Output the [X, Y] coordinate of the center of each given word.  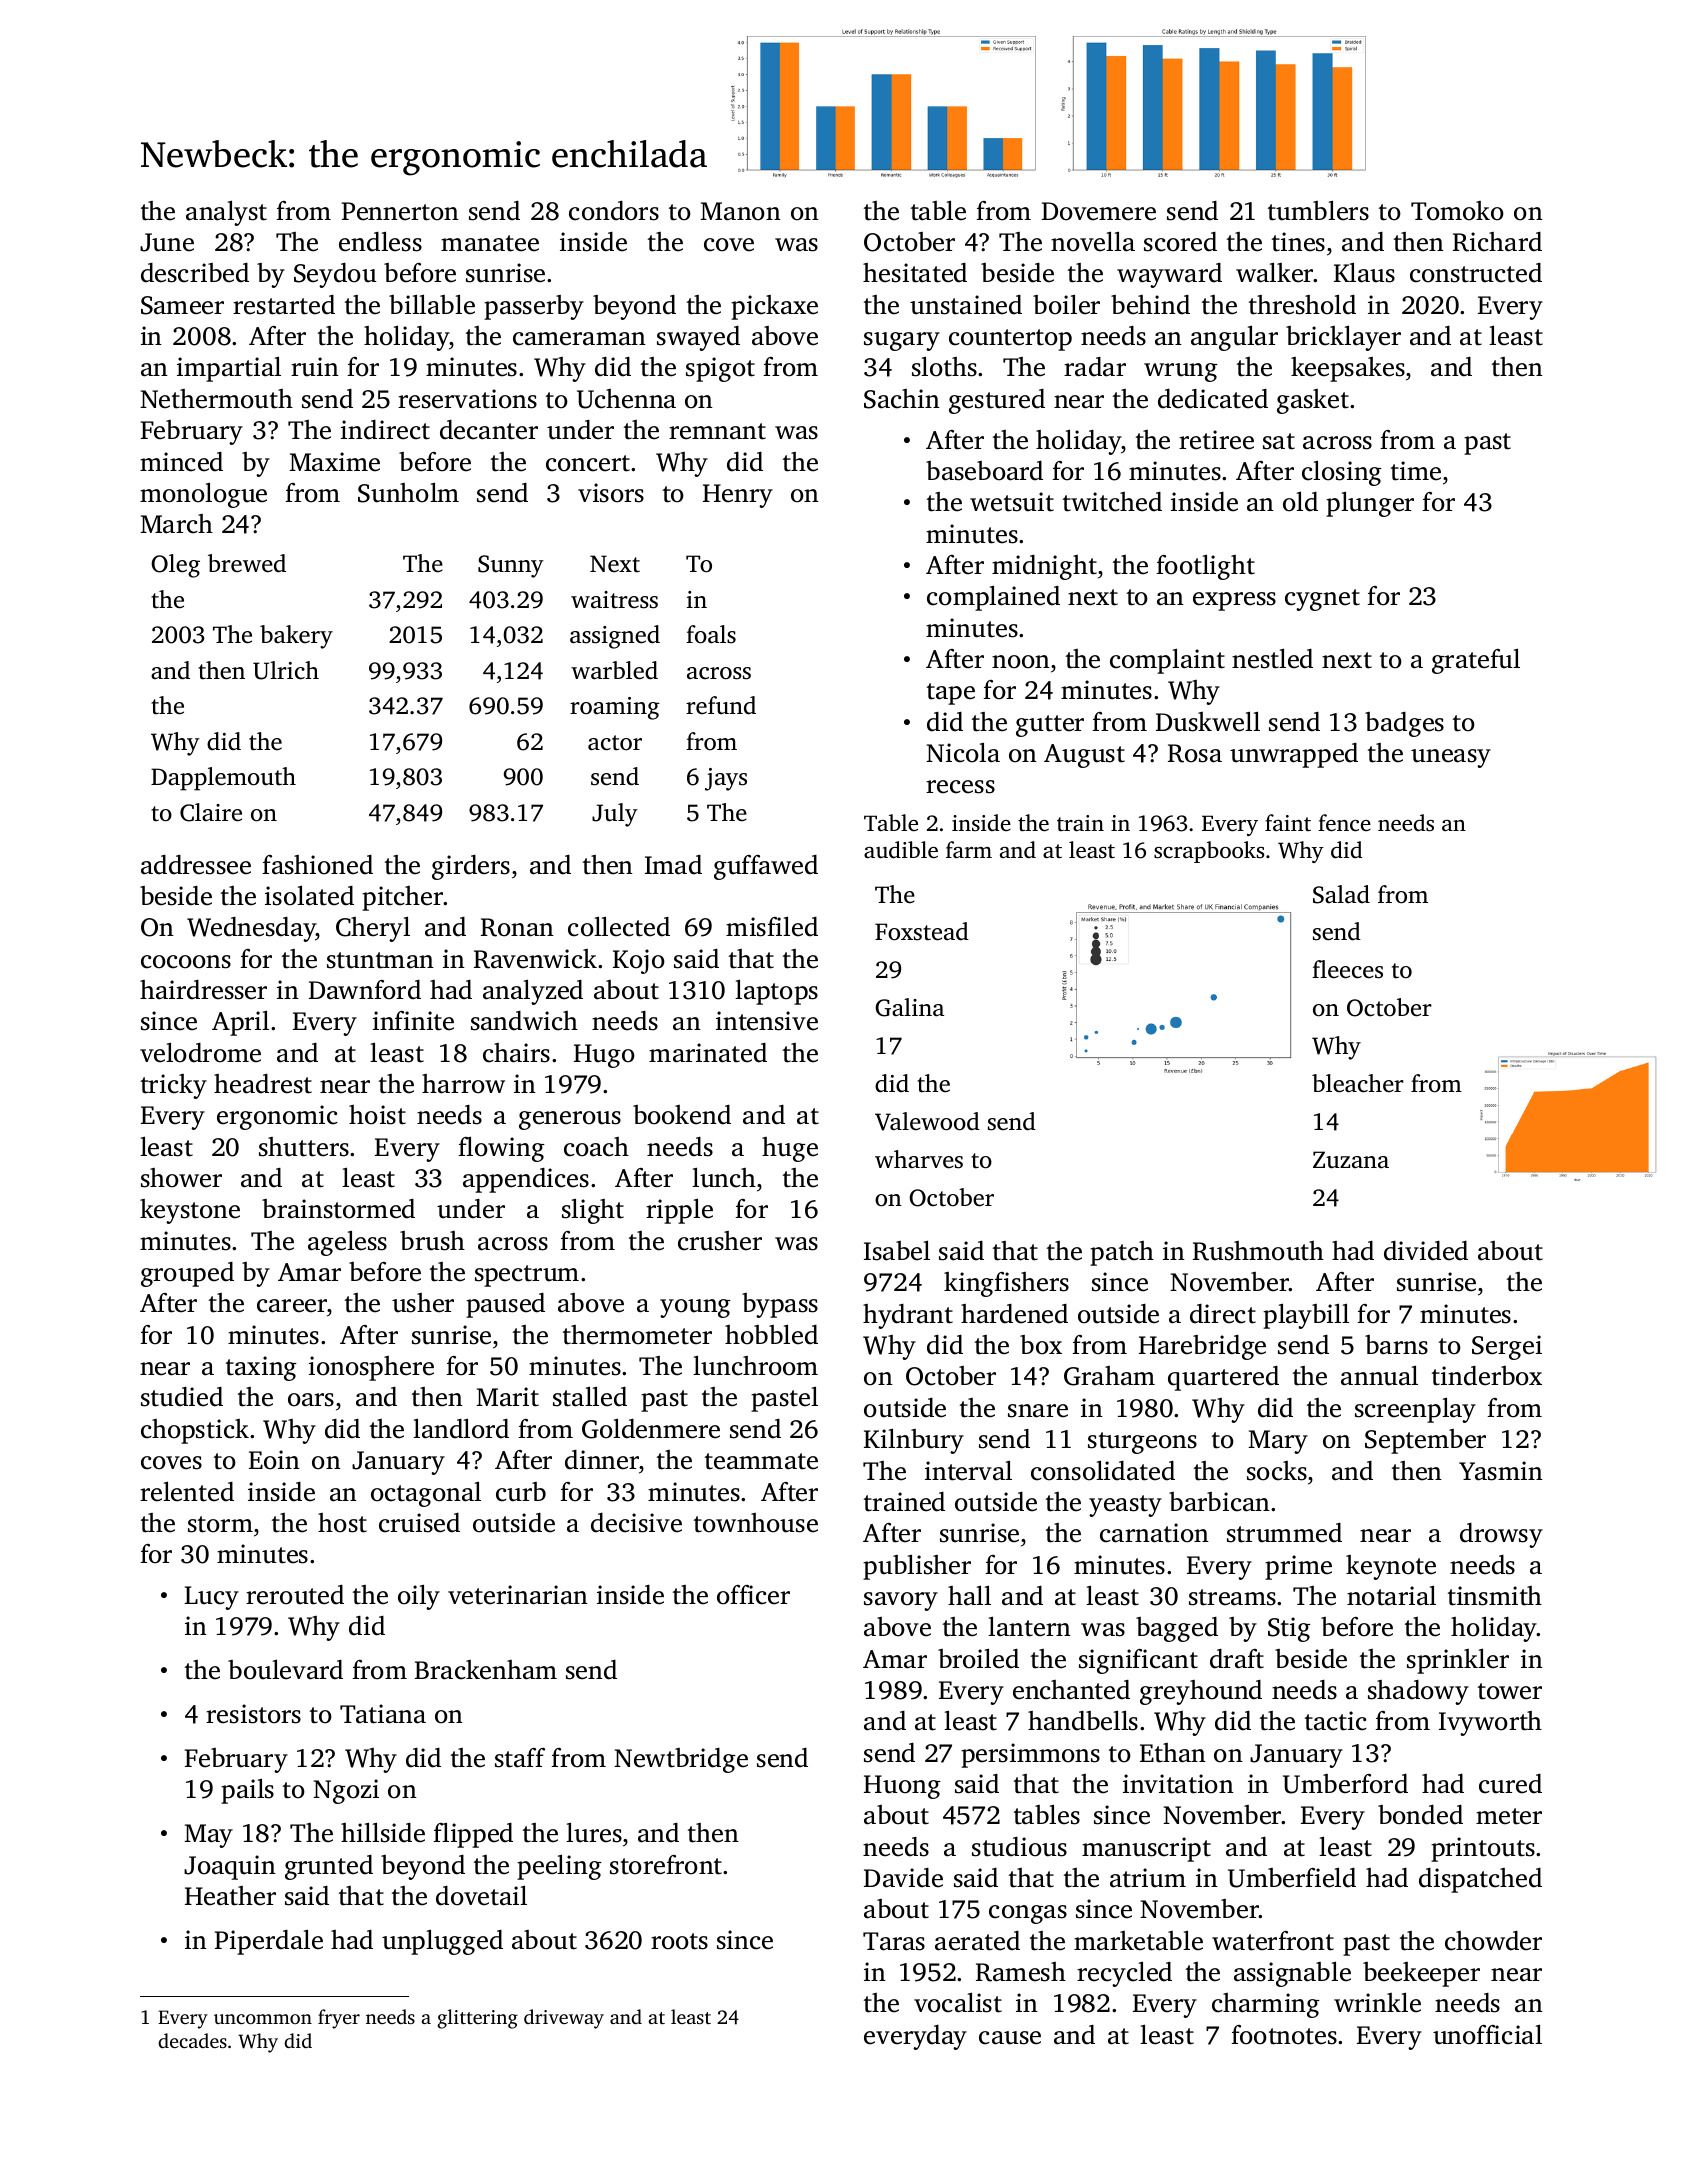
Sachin [902, 399]
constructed [1476, 273]
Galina [909, 1007]
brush [432, 1241]
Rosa [1195, 753]
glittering [477, 2019]
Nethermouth [216, 399]
